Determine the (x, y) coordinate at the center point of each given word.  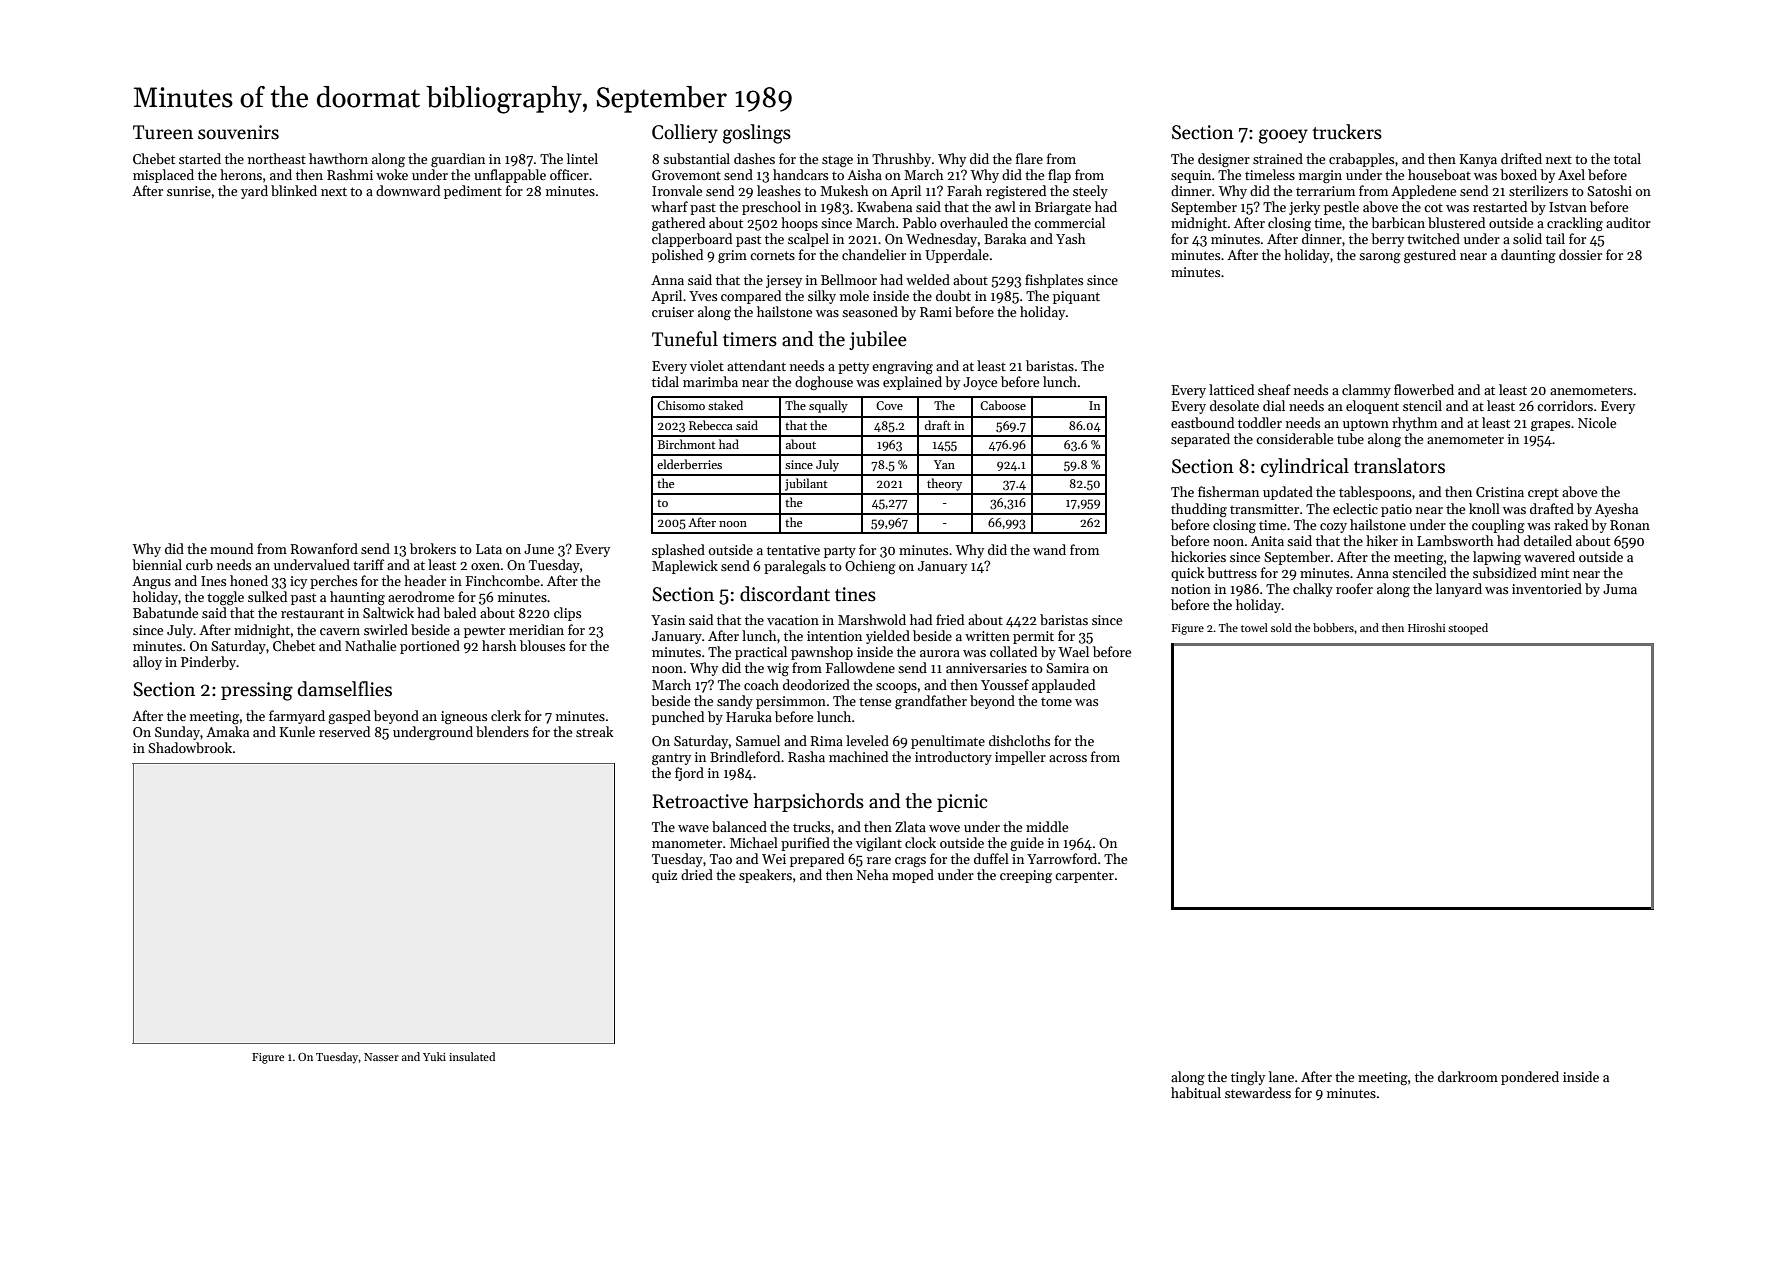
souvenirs (238, 132)
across (1068, 758)
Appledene (1423, 192)
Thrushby (901, 160)
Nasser (381, 1057)
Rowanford (324, 548)
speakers (765, 876)
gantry (671, 759)
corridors (1565, 405)
